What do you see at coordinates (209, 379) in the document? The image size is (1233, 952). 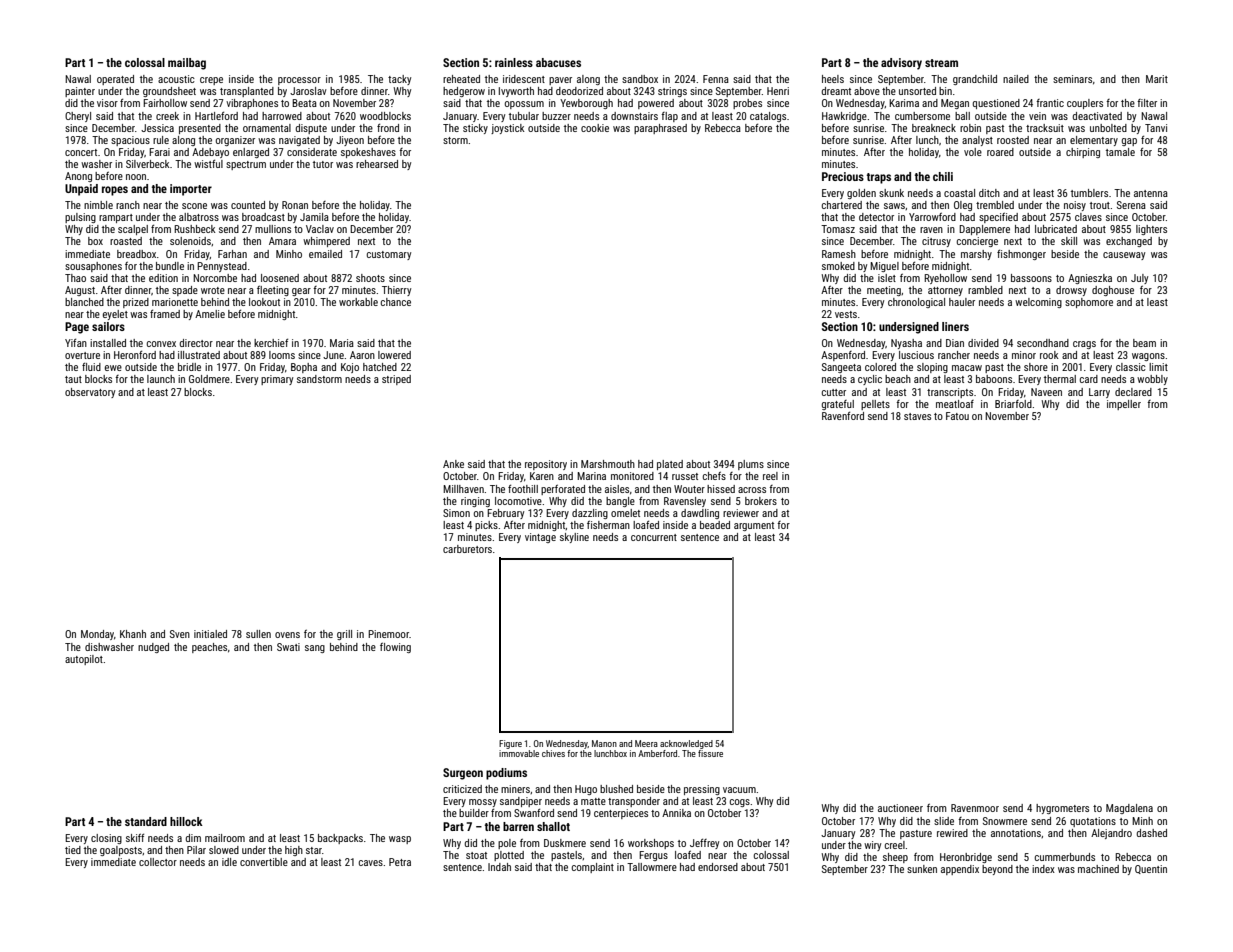 I see `Goldmere` at bounding box center [209, 379].
